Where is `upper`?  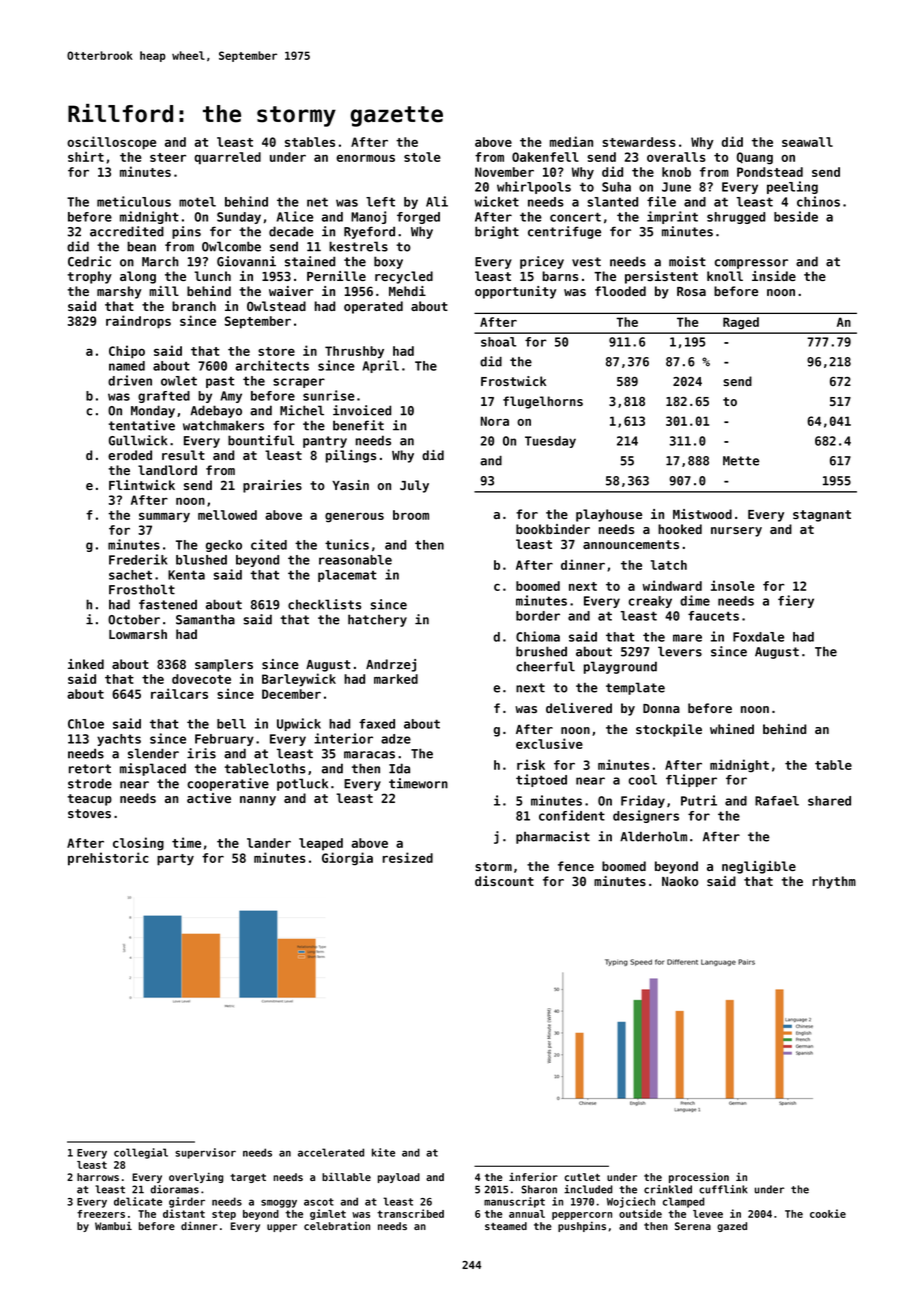
upper is located at coordinates (282, 1228).
